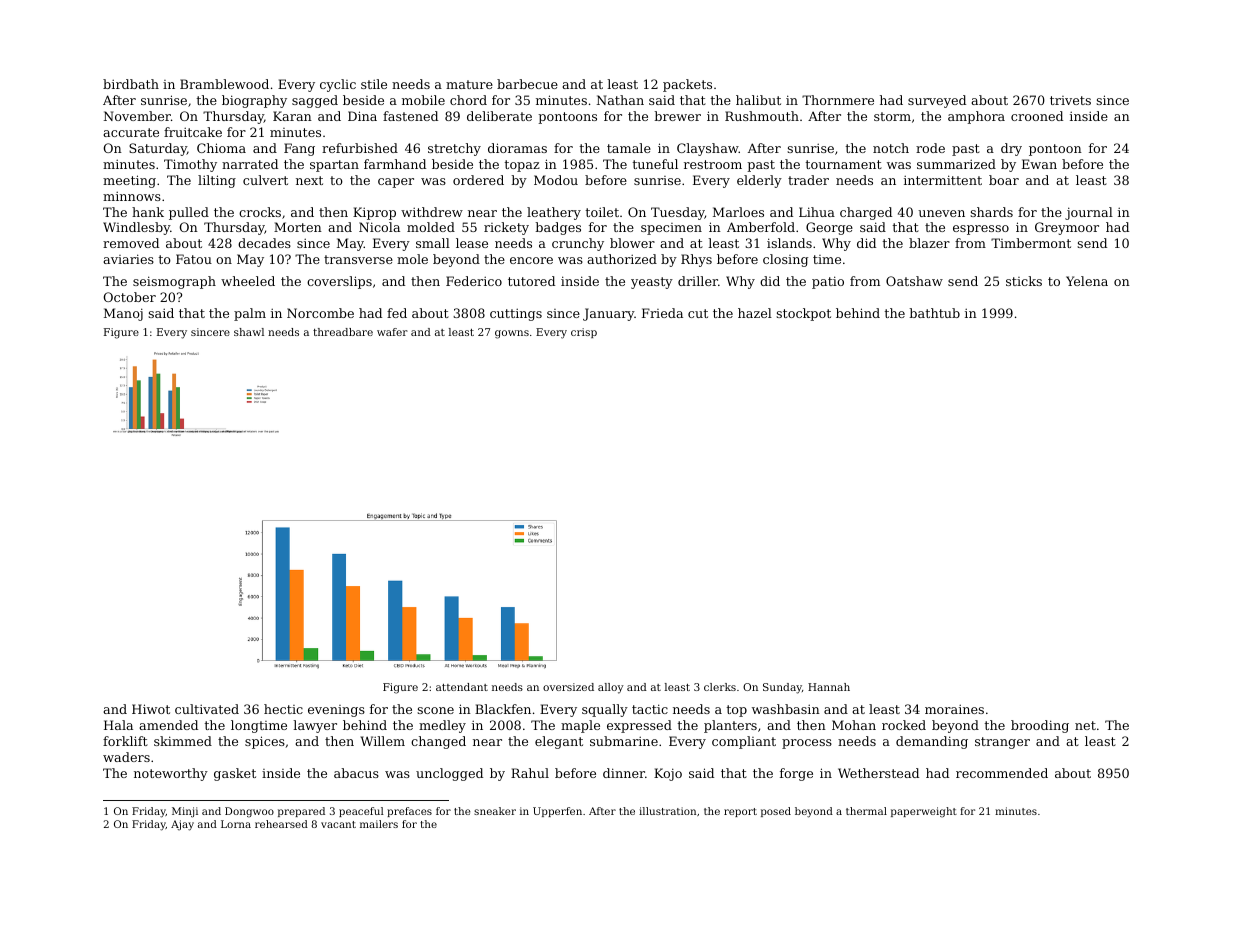 The width and height of the screenshot is (1233, 952). Describe the element at coordinates (249, 332) in the screenshot. I see `shawl` at that location.
